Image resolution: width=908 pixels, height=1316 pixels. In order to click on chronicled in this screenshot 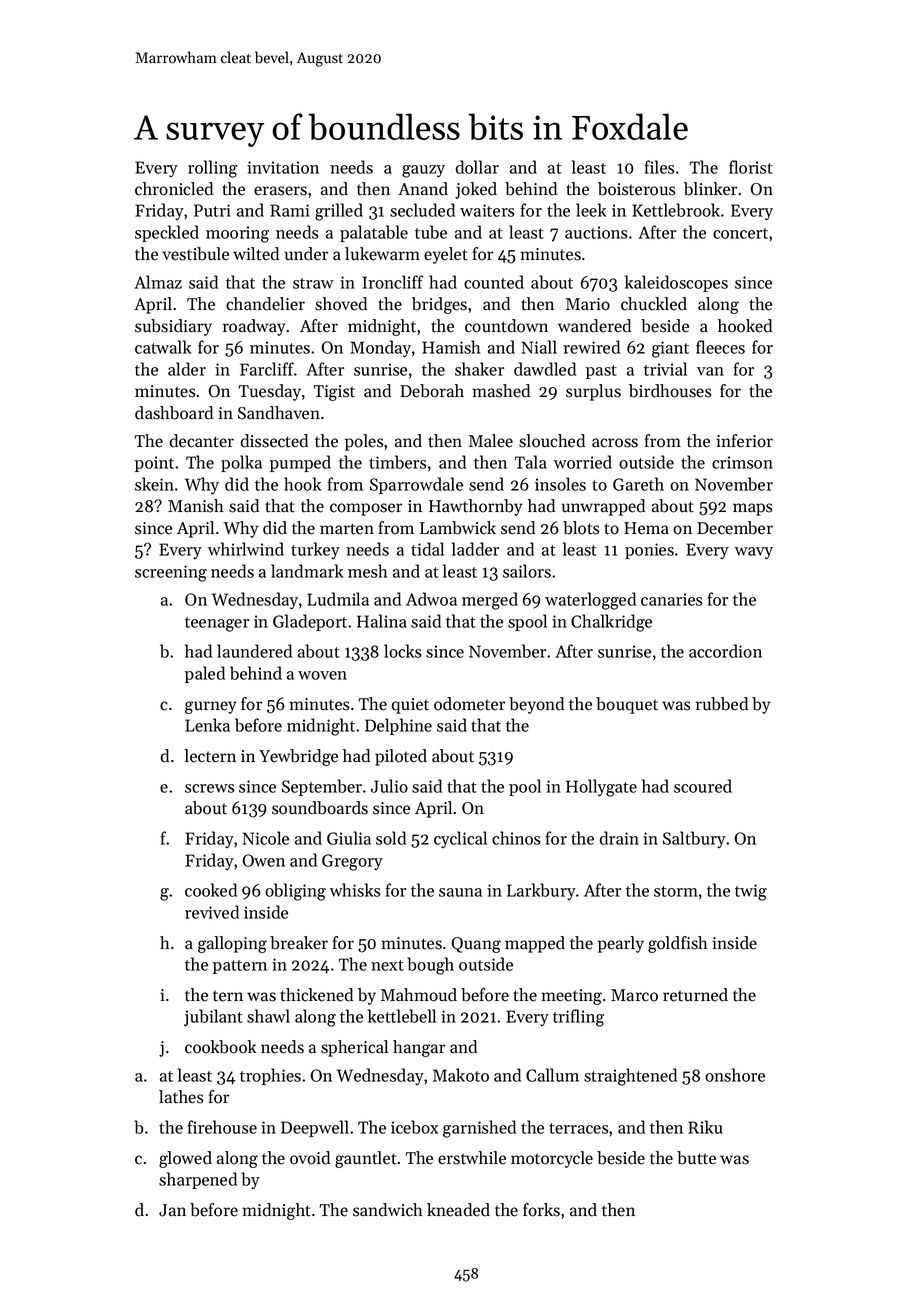, I will do `click(174, 189)`.
